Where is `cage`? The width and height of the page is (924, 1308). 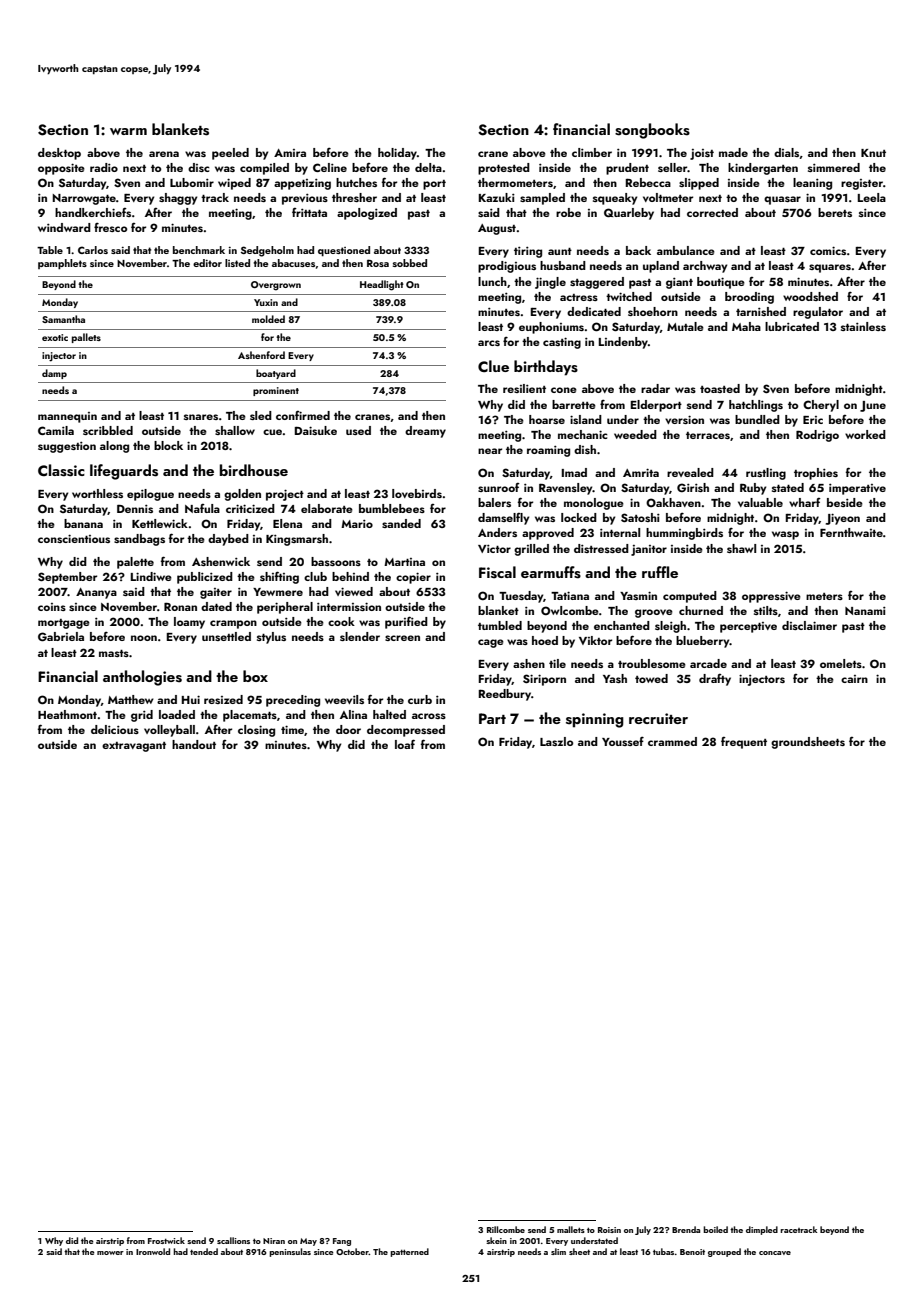
cage is located at coordinates (491, 643).
